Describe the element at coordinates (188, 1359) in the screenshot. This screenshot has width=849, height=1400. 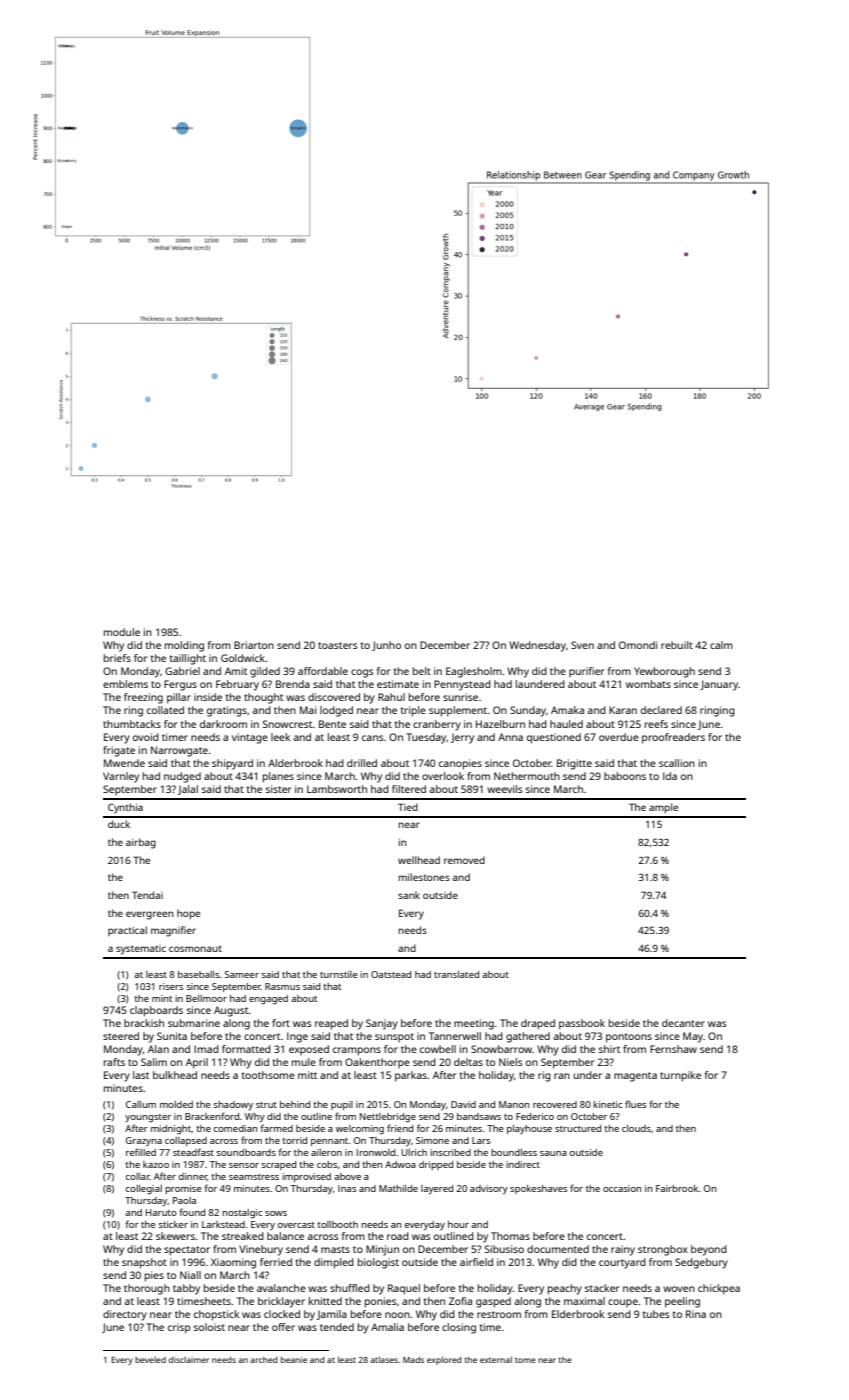
I see `disclaimer` at that location.
